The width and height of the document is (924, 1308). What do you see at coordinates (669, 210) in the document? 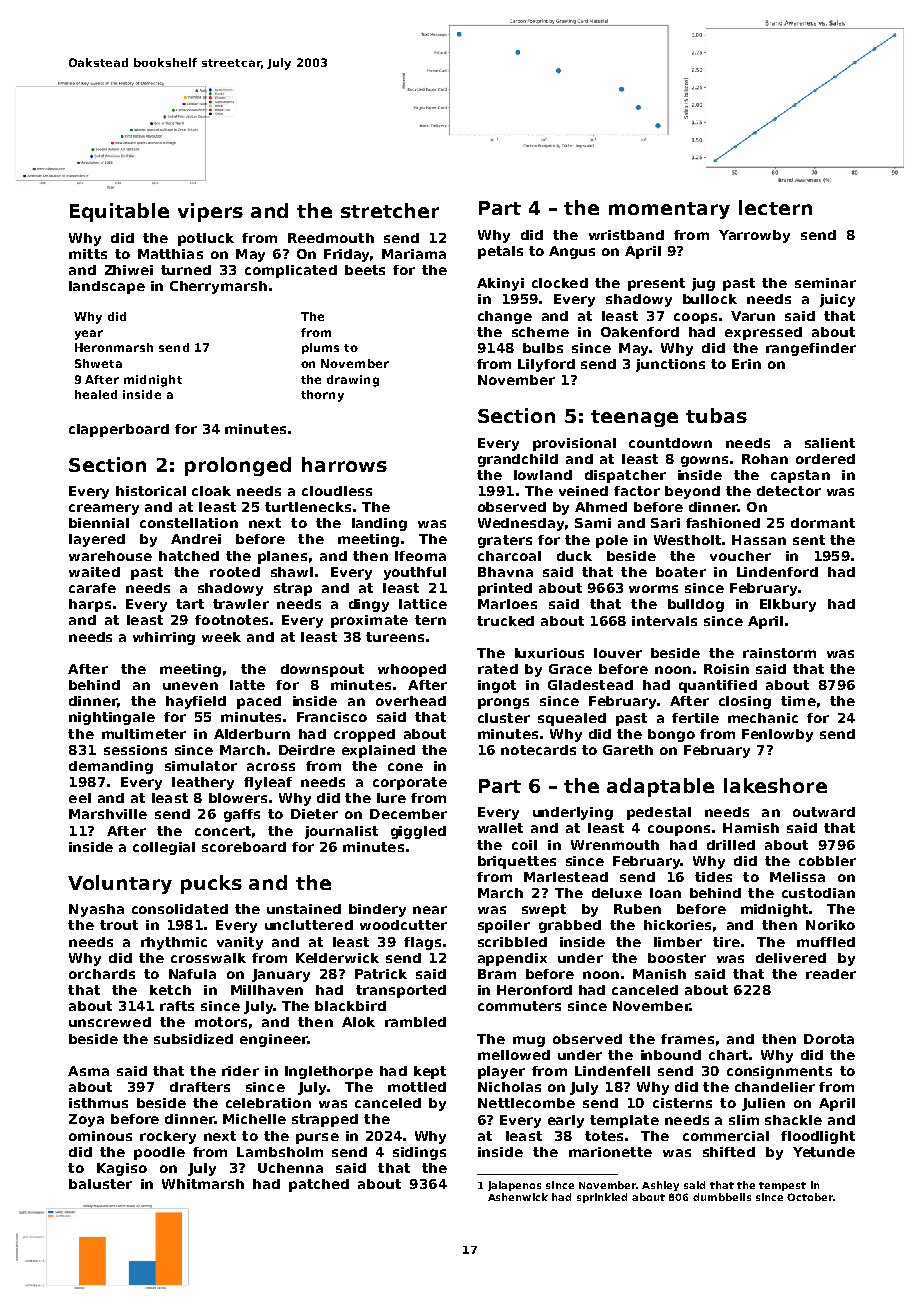
I see `momentary` at bounding box center [669, 210].
